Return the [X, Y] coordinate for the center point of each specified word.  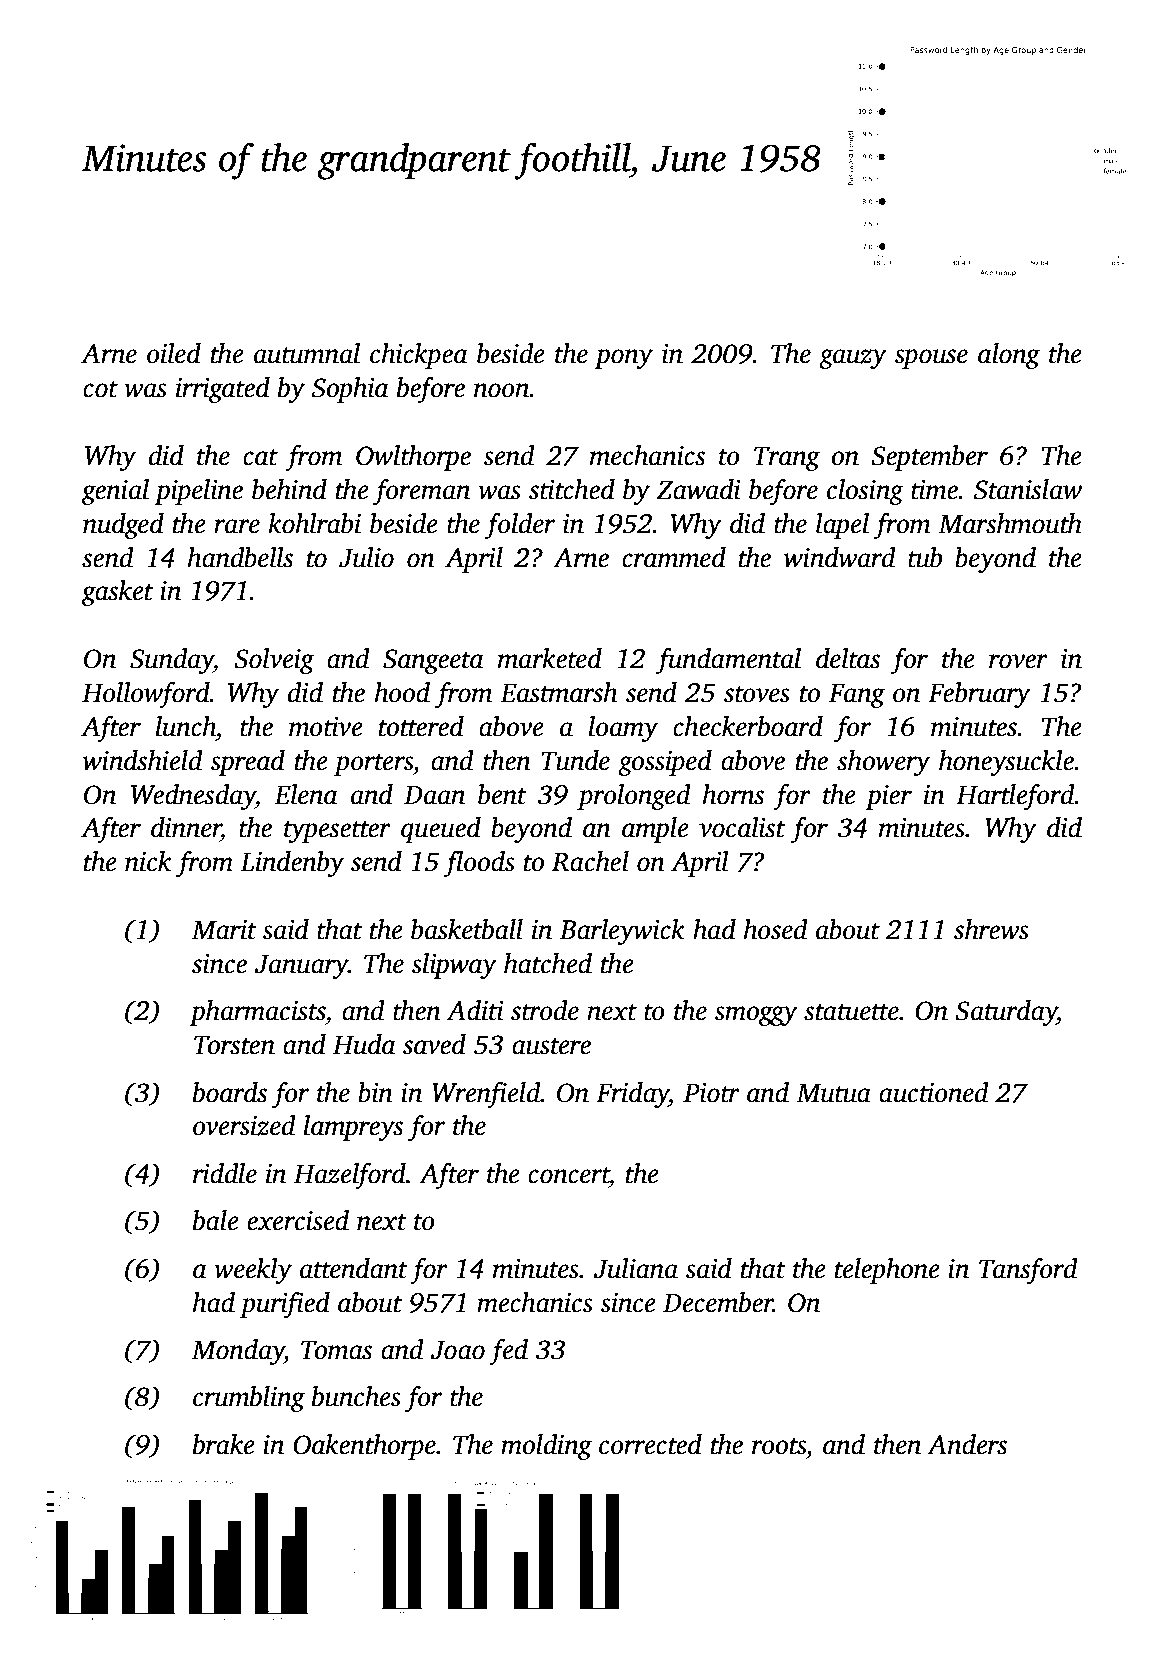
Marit [224, 930]
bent [502, 794]
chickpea [418, 356]
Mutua [833, 1093]
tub [925, 557]
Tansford [1028, 1270]
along [1009, 356]
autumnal [307, 353]
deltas [848, 658]
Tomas [336, 1350]
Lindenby [292, 864]
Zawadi [699, 489]
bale [216, 1220]
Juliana [636, 1268]
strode [545, 1010]
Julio [366, 557]
